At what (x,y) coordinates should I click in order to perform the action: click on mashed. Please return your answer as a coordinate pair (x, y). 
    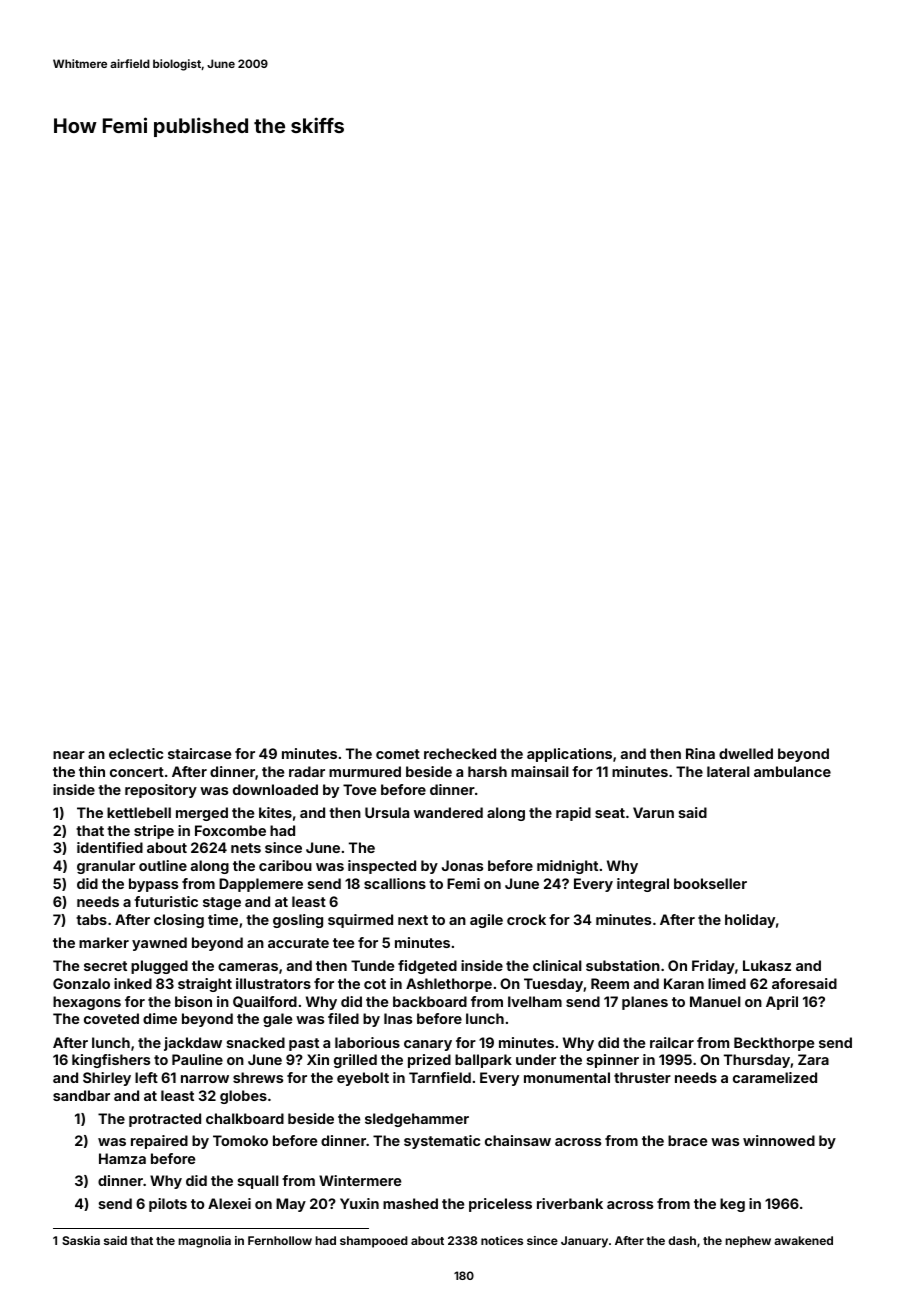
    Looking at the image, I should click on (410, 1203).
